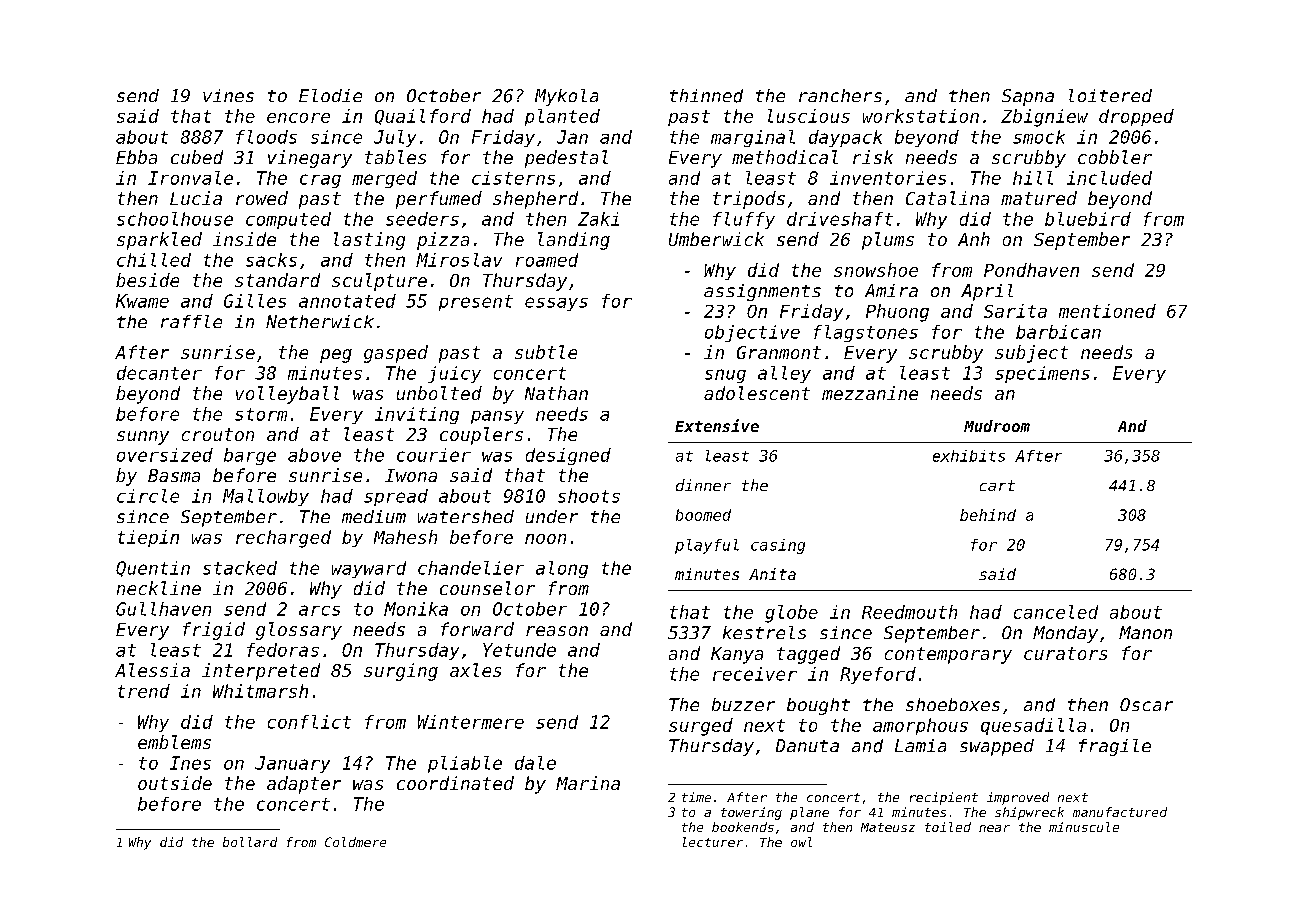 This screenshot has height=924, width=1308. I want to click on near, so click(994, 828).
